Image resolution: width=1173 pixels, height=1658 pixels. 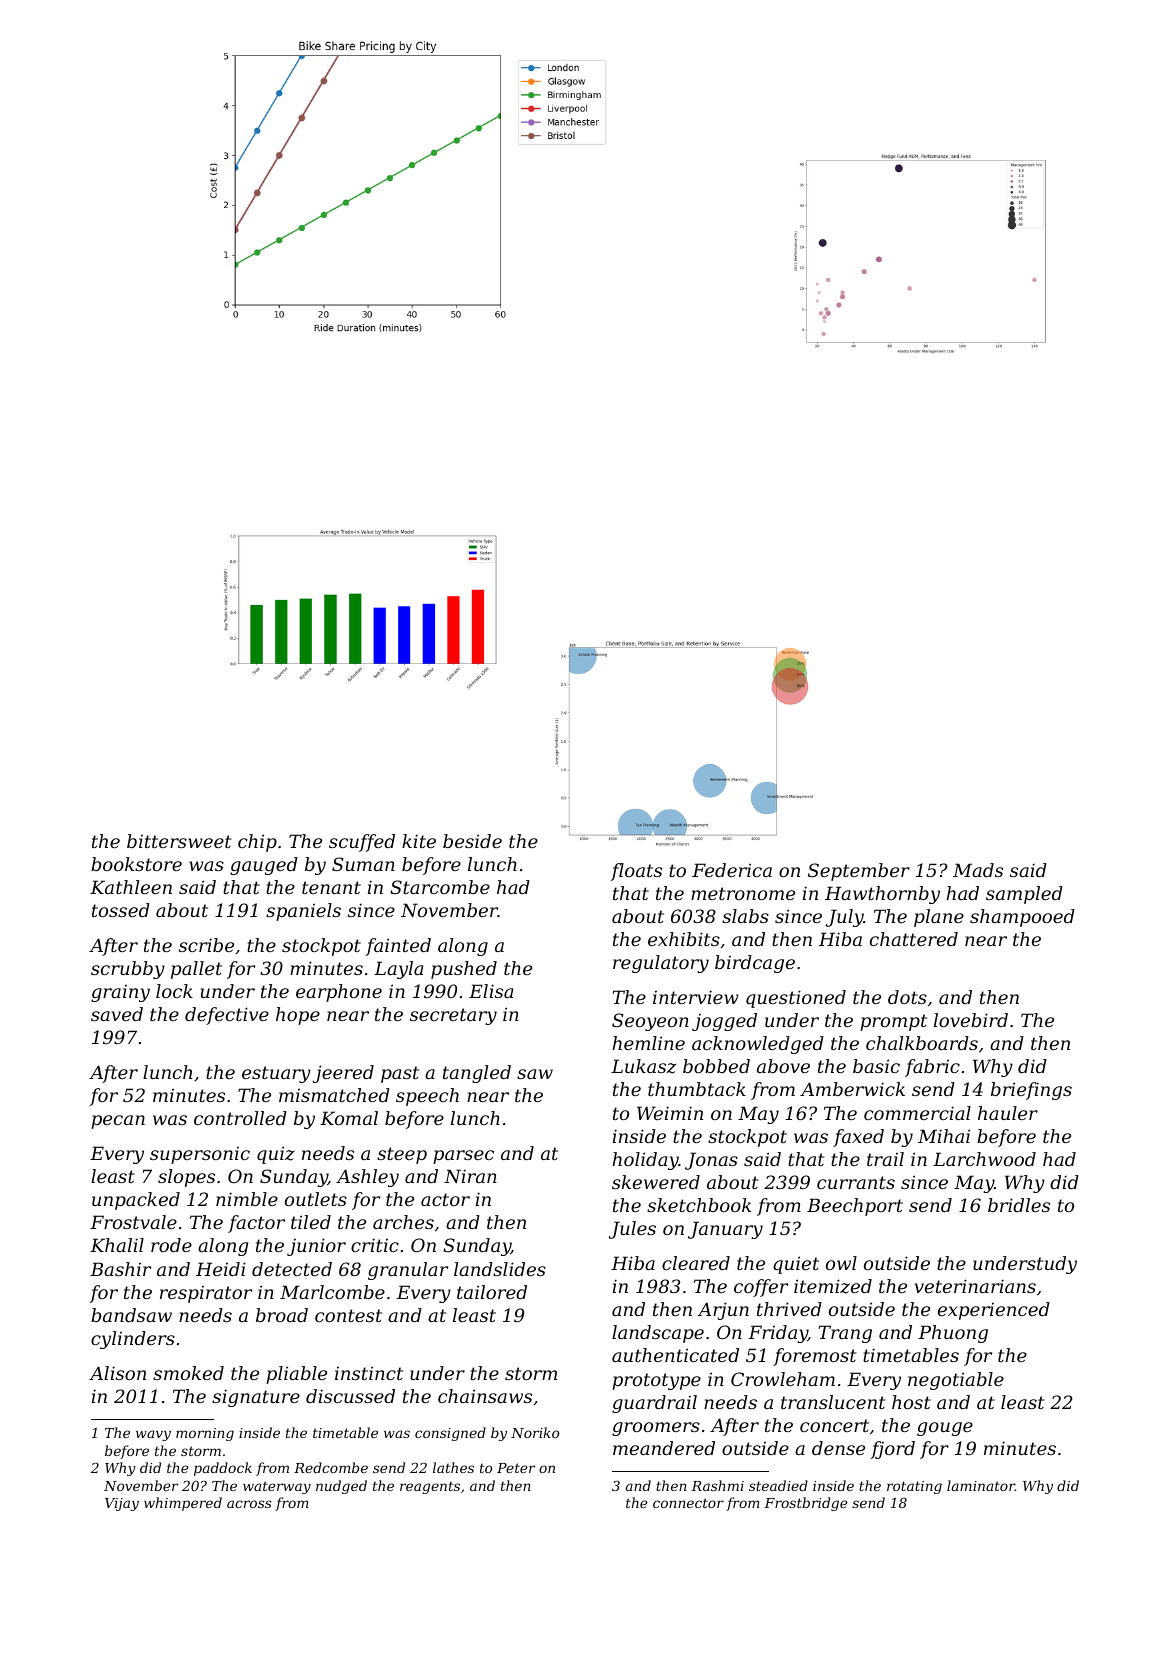 What do you see at coordinates (117, 1245) in the screenshot?
I see `Khalil` at bounding box center [117, 1245].
